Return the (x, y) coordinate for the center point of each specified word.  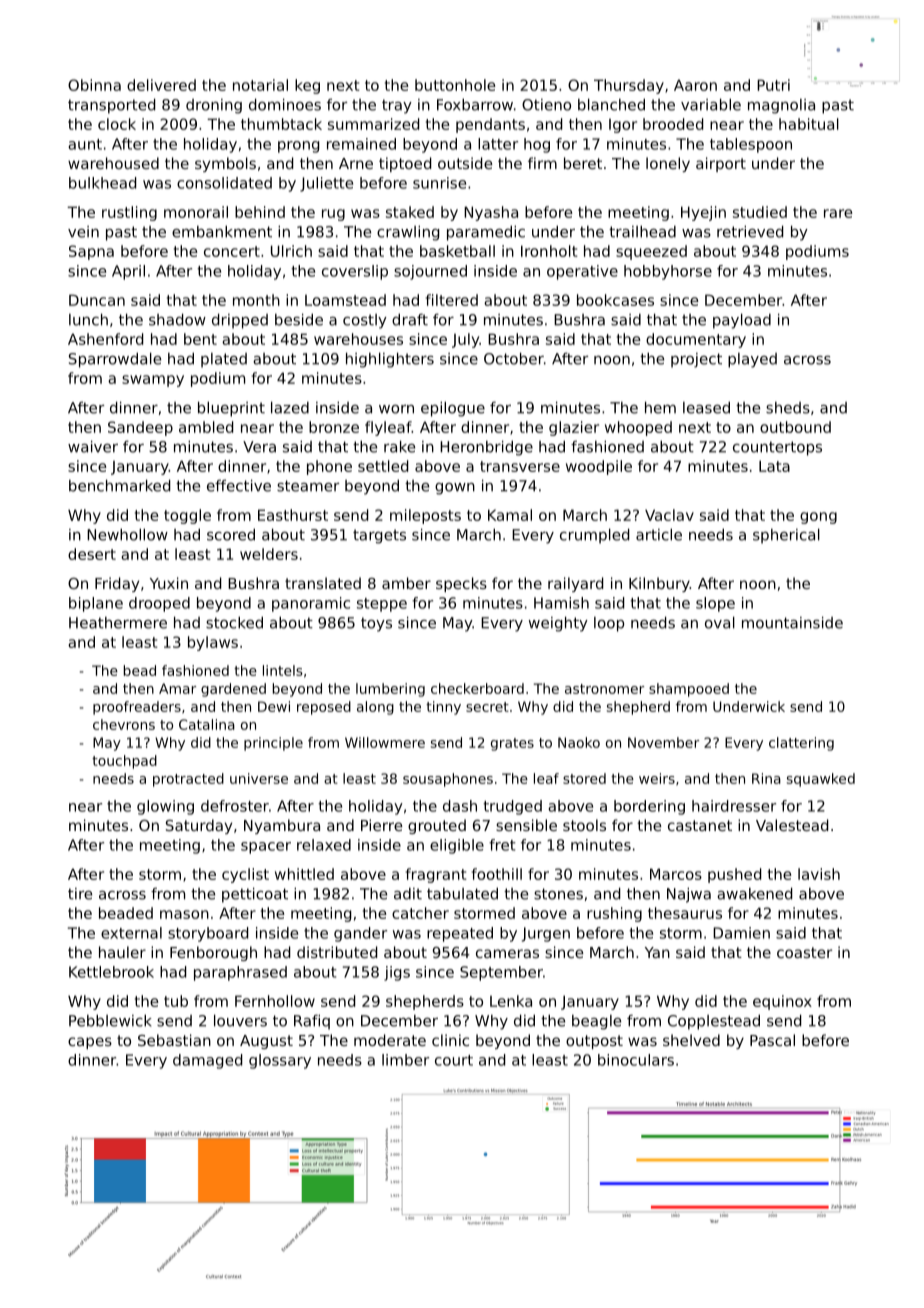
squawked (821, 780)
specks (461, 584)
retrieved (750, 231)
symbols (225, 164)
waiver (93, 446)
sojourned (430, 272)
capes (90, 1043)
